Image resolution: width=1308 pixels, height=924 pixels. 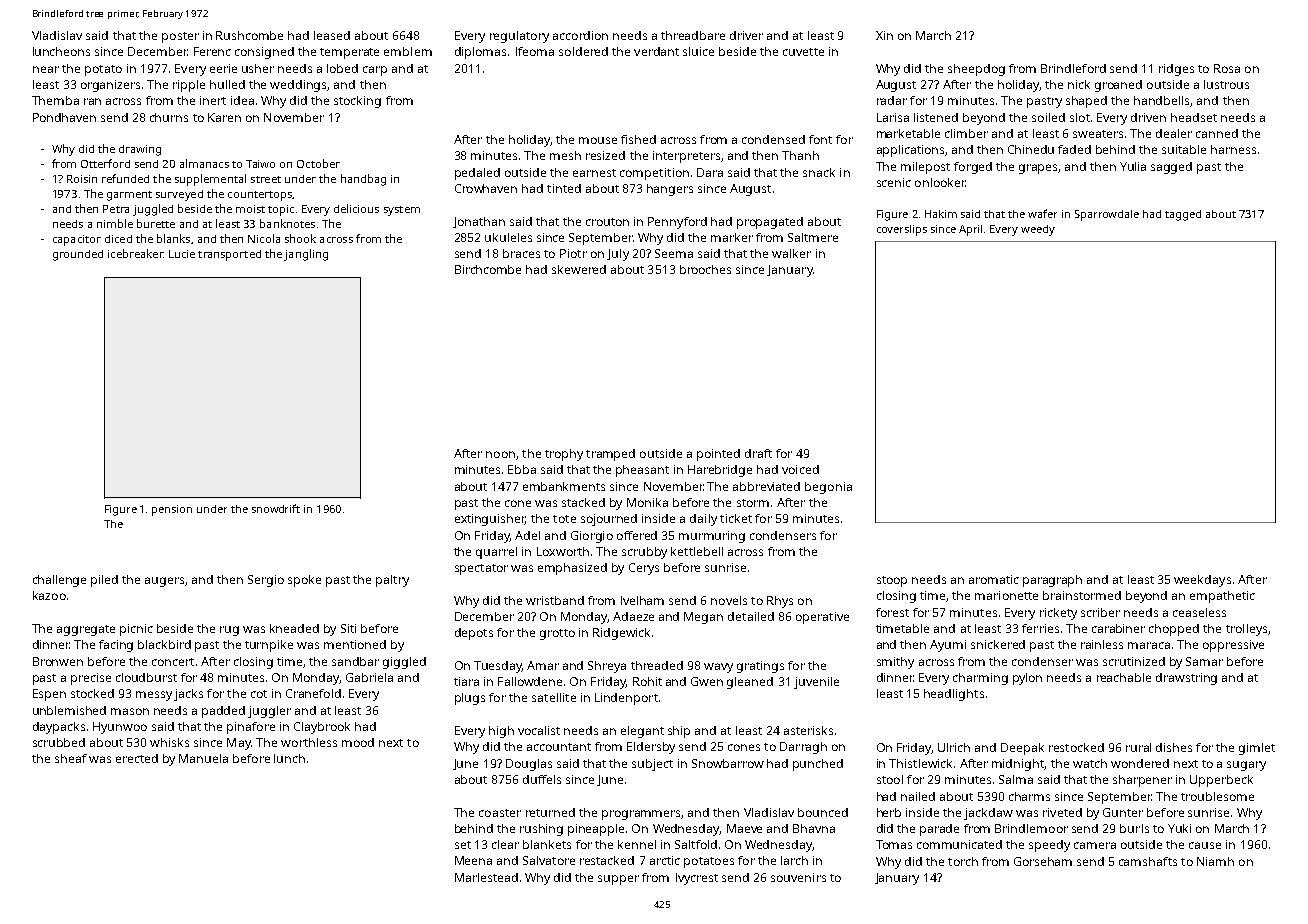 I want to click on Xin, so click(x=884, y=35).
